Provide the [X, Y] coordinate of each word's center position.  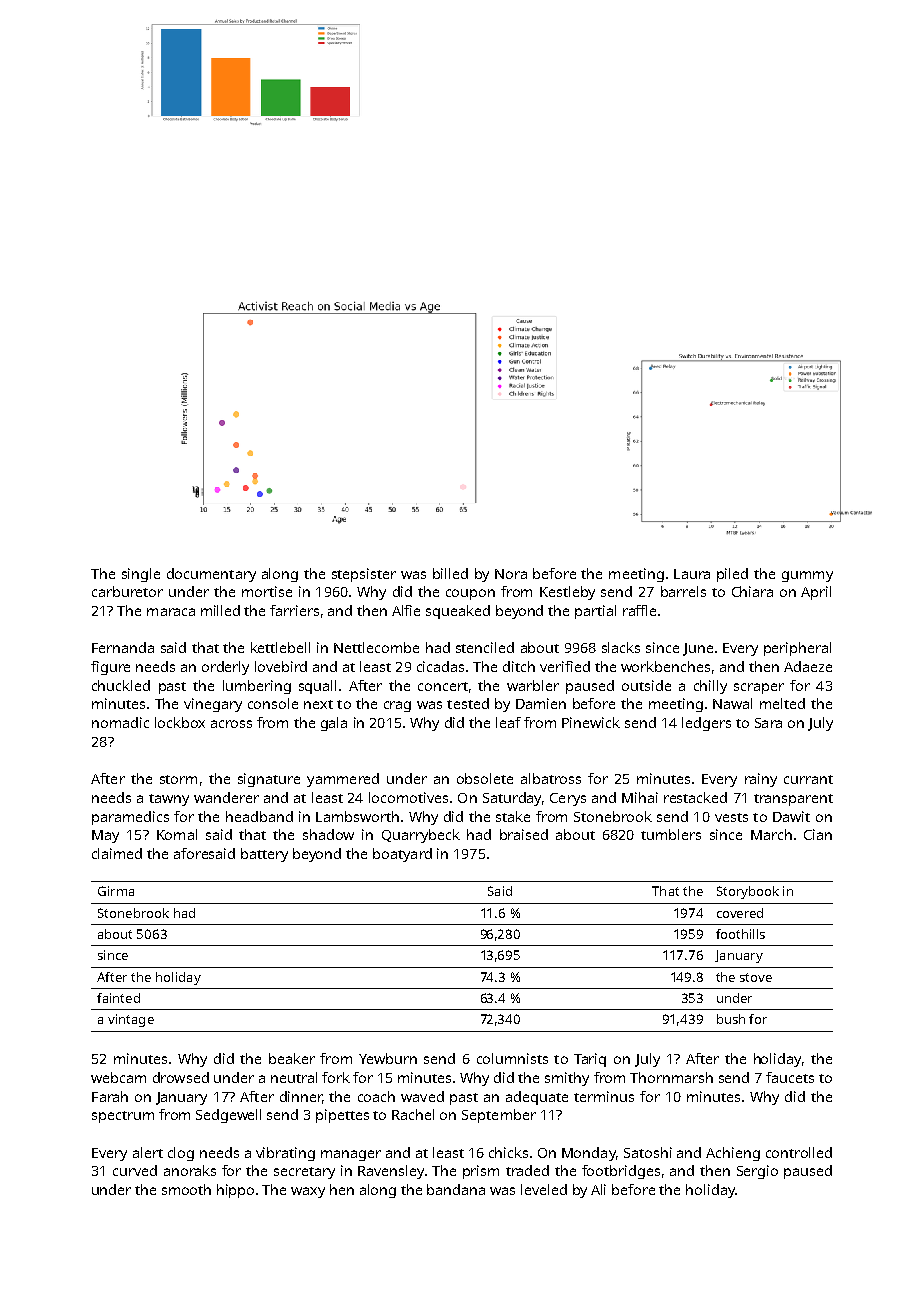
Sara [768, 723]
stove [756, 977]
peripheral [797, 649]
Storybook [748, 892]
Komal [177, 834]
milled [220, 610]
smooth [186, 1189]
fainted [118, 998]
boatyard [402, 855]
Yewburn [388, 1058]
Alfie [406, 610]
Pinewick [591, 722]
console [273, 703]
